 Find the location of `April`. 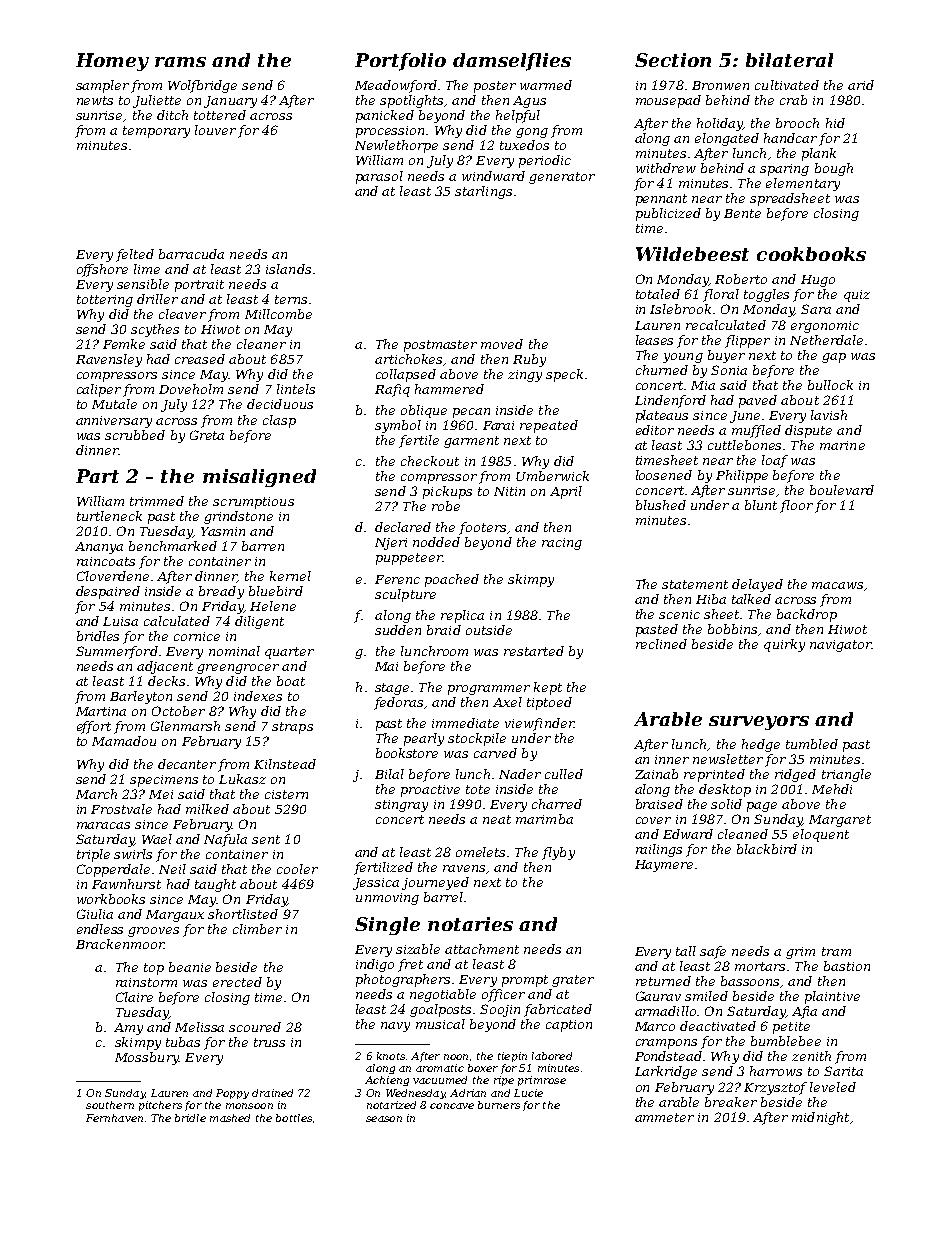

April is located at coordinates (566, 492).
